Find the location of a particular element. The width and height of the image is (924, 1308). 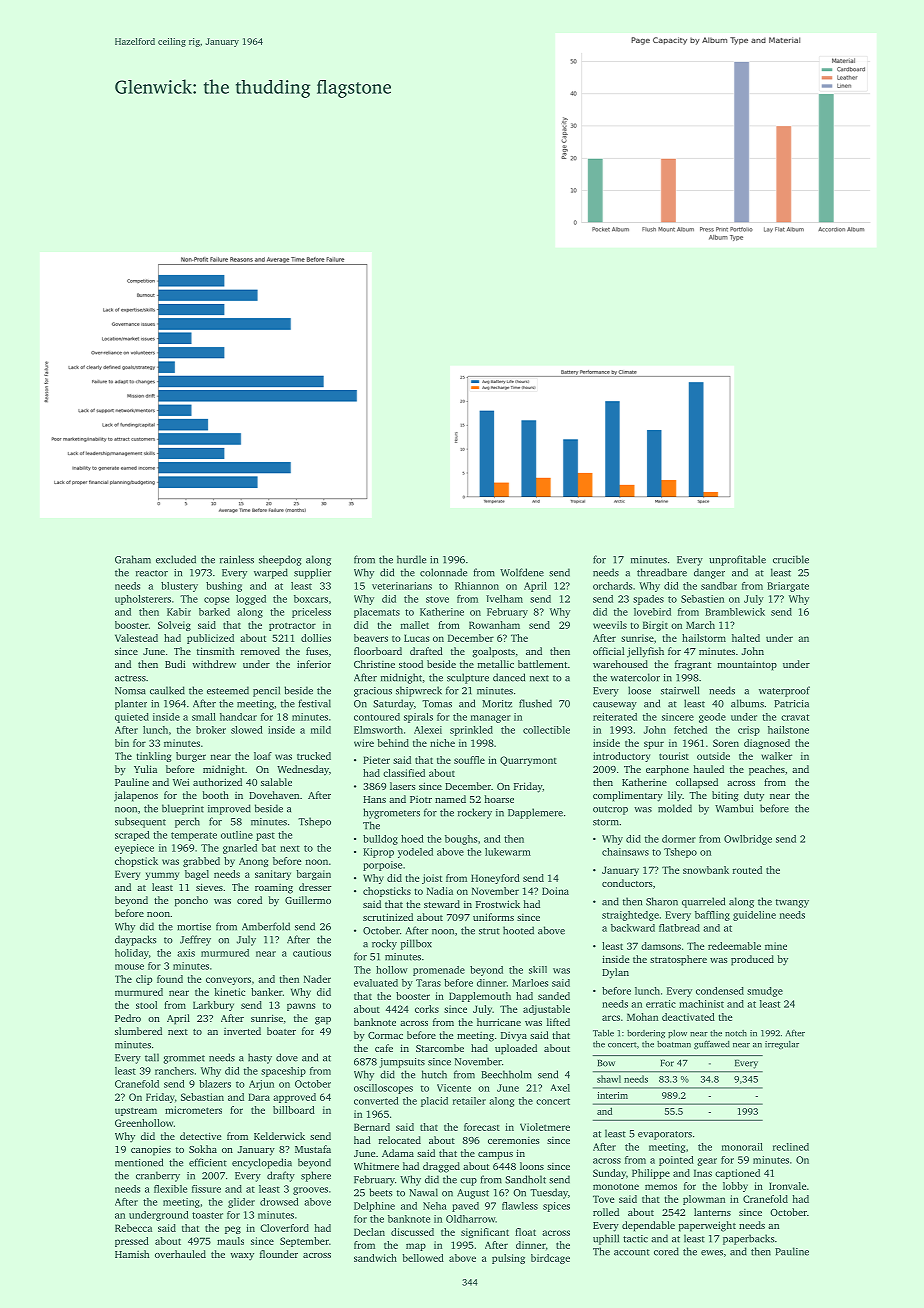

boxcars is located at coordinates (311, 599).
